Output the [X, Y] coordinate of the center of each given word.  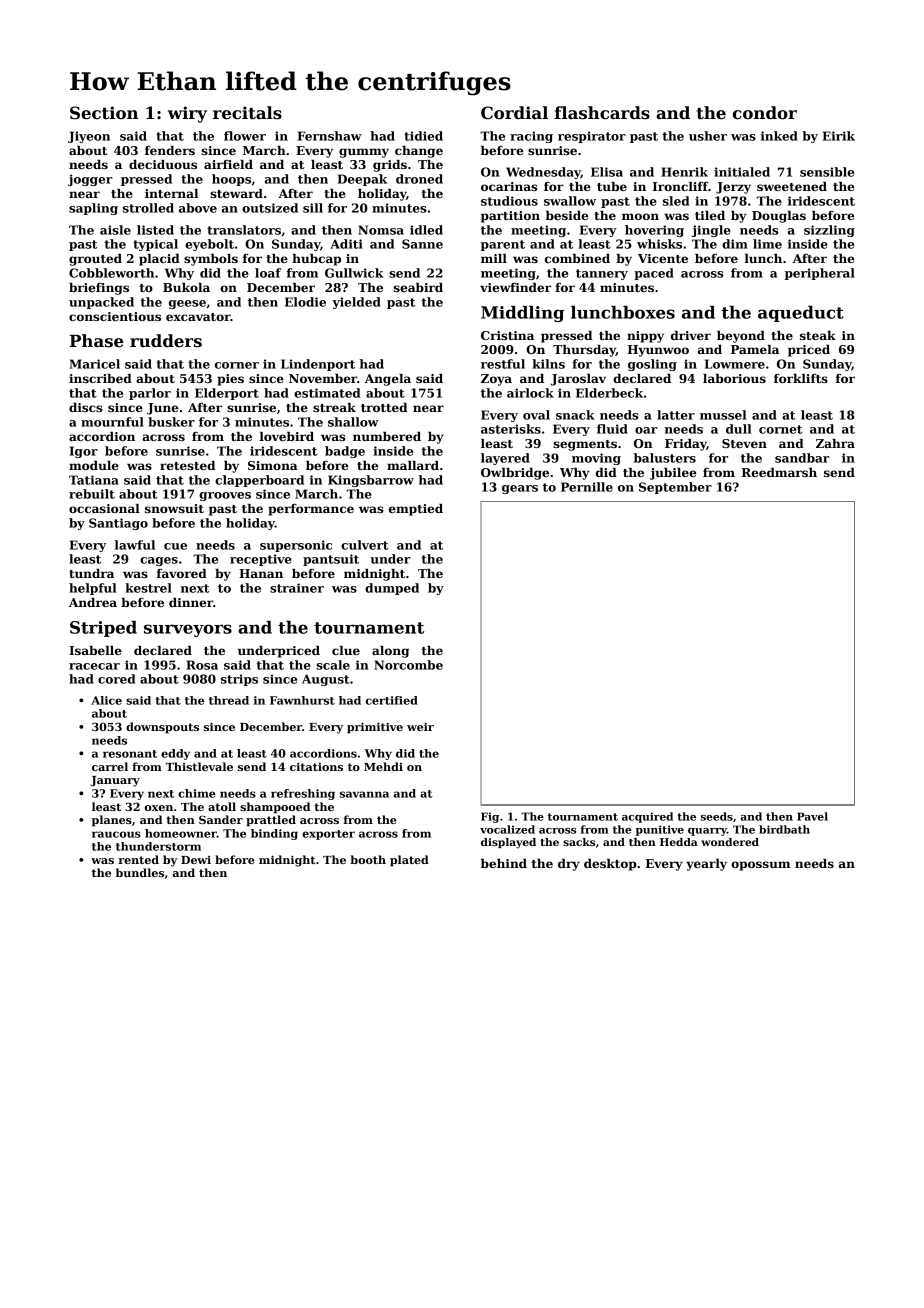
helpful [92, 589]
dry [569, 865]
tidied [423, 136]
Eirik [839, 136]
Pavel [812, 816]
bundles [140, 872]
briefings [99, 289]
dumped [392, 589]
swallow [570, 201]
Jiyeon [89, 137]
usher [708, 136]
